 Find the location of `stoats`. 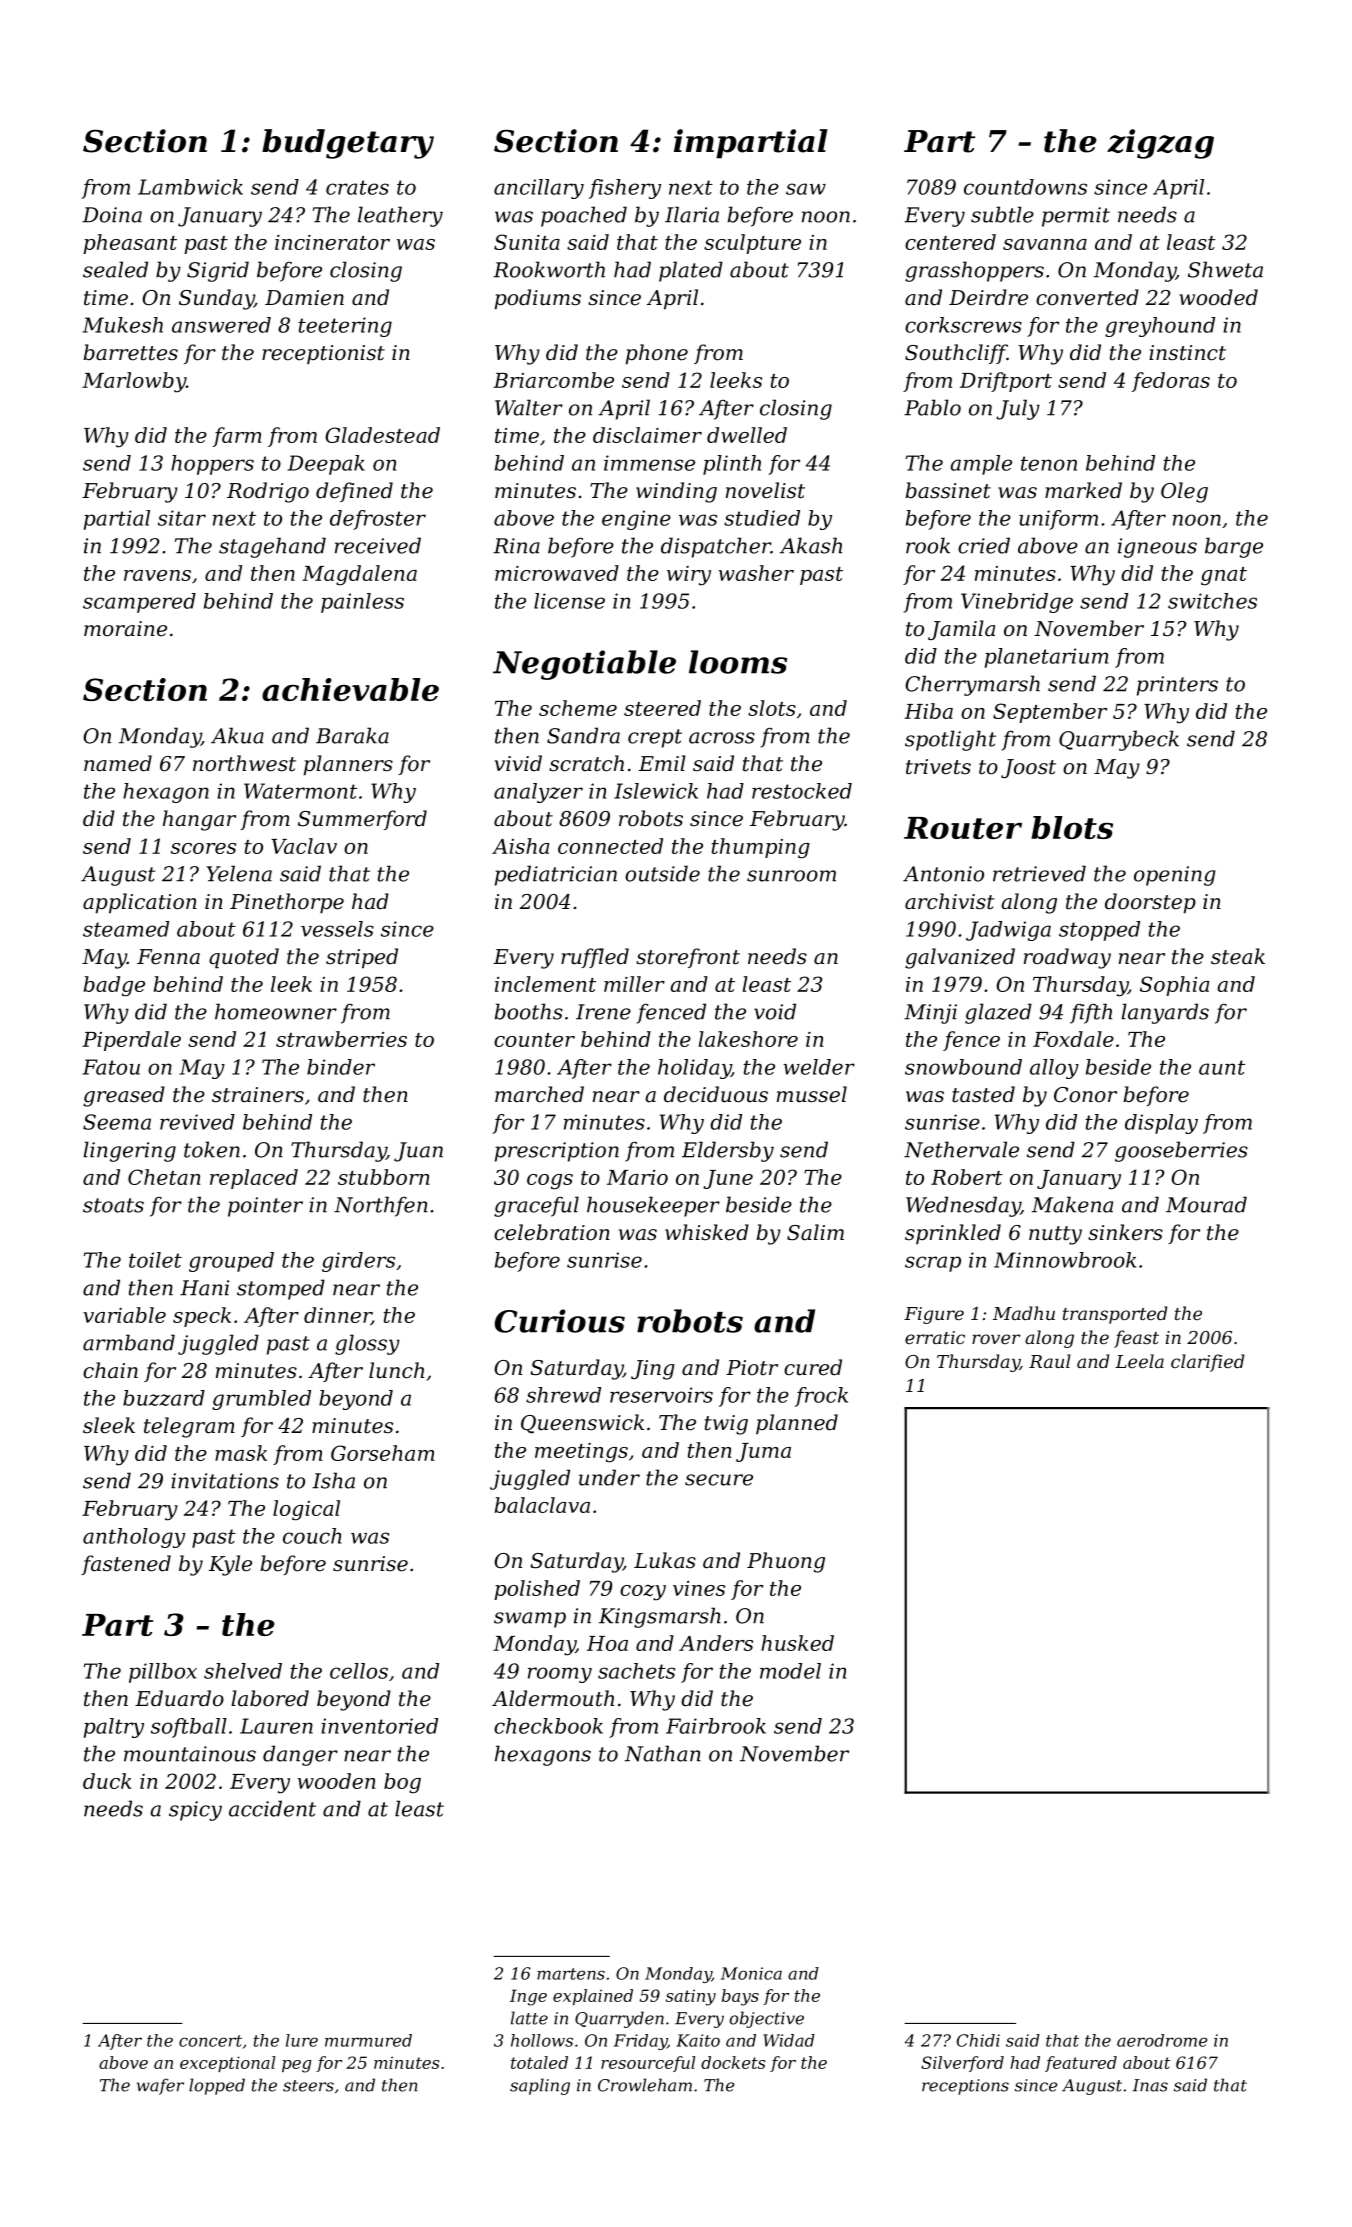

stoats is located at coordinates (113, 1205).
